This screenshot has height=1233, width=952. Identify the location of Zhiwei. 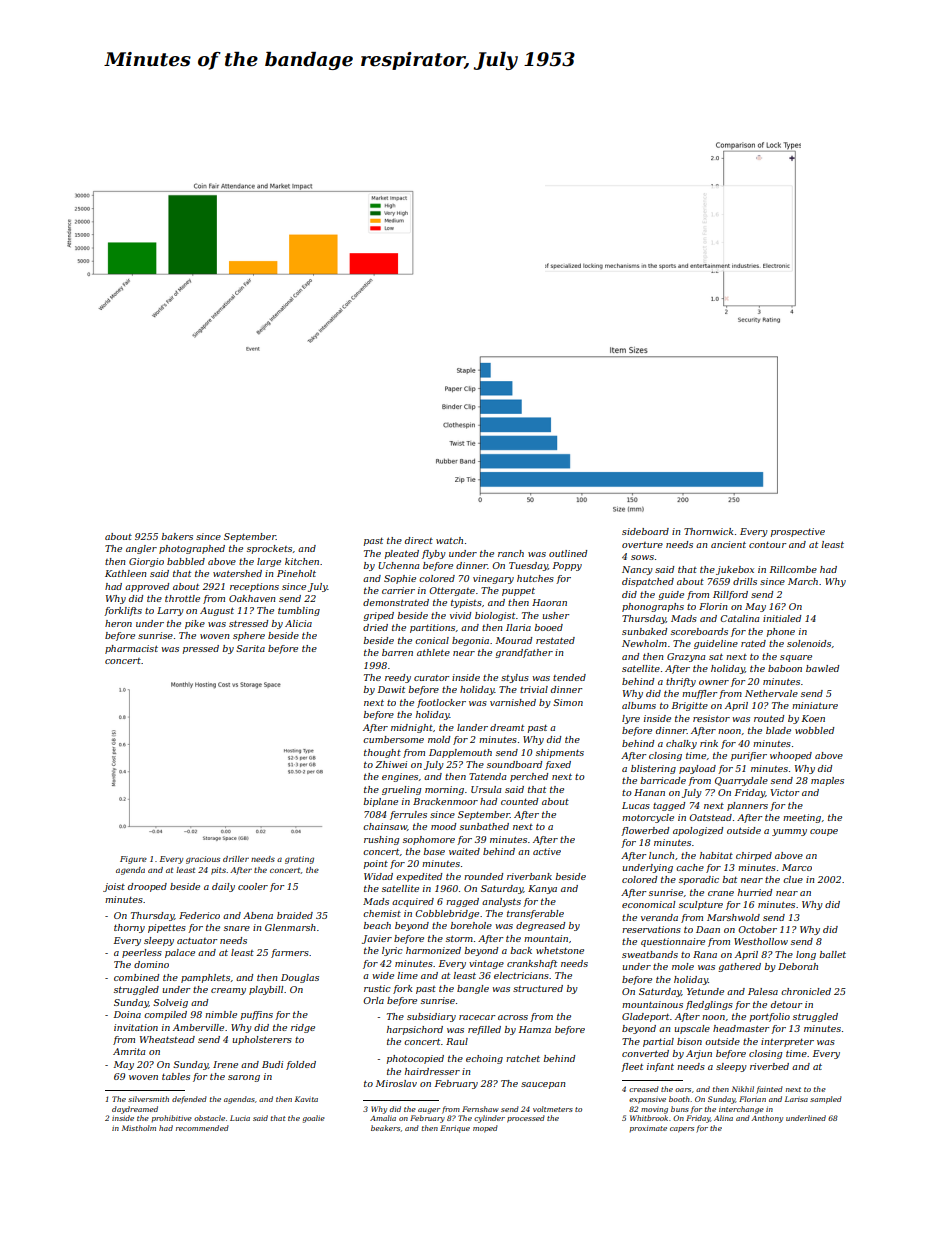
(391, 764).
